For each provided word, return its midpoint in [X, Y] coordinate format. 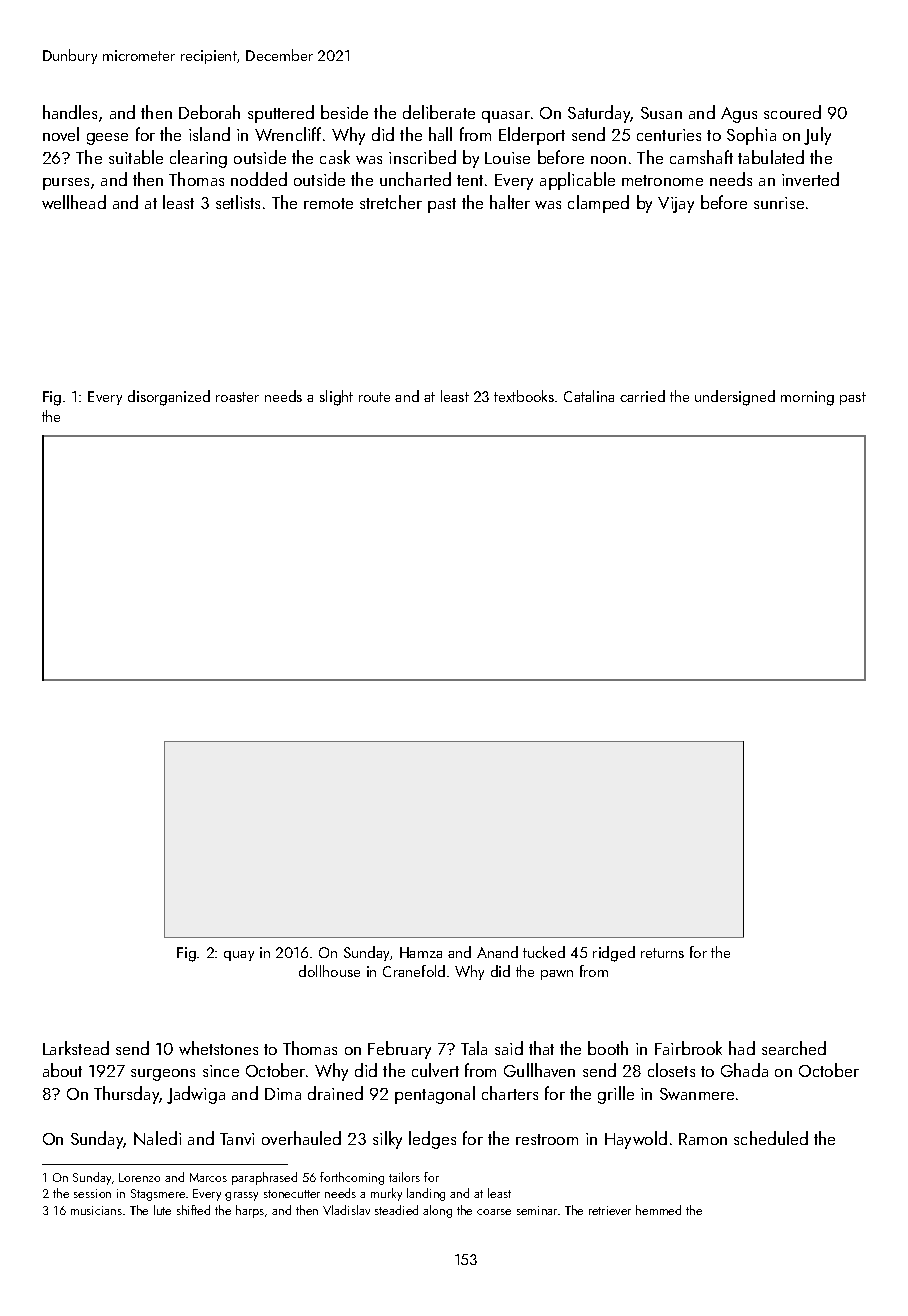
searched [794, 1048]
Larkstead [76, 1048]
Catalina [589, 396]
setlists [238, 202]
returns [662, 953]
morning [807, 398]
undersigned [735, 398]
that [541, 1048]
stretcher [391, 202]
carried [642, 396]
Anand [497, 952]
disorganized [169, 398]
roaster [237, 397]
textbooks [524, 396]
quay [239, 956]
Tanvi [237, 1139]
